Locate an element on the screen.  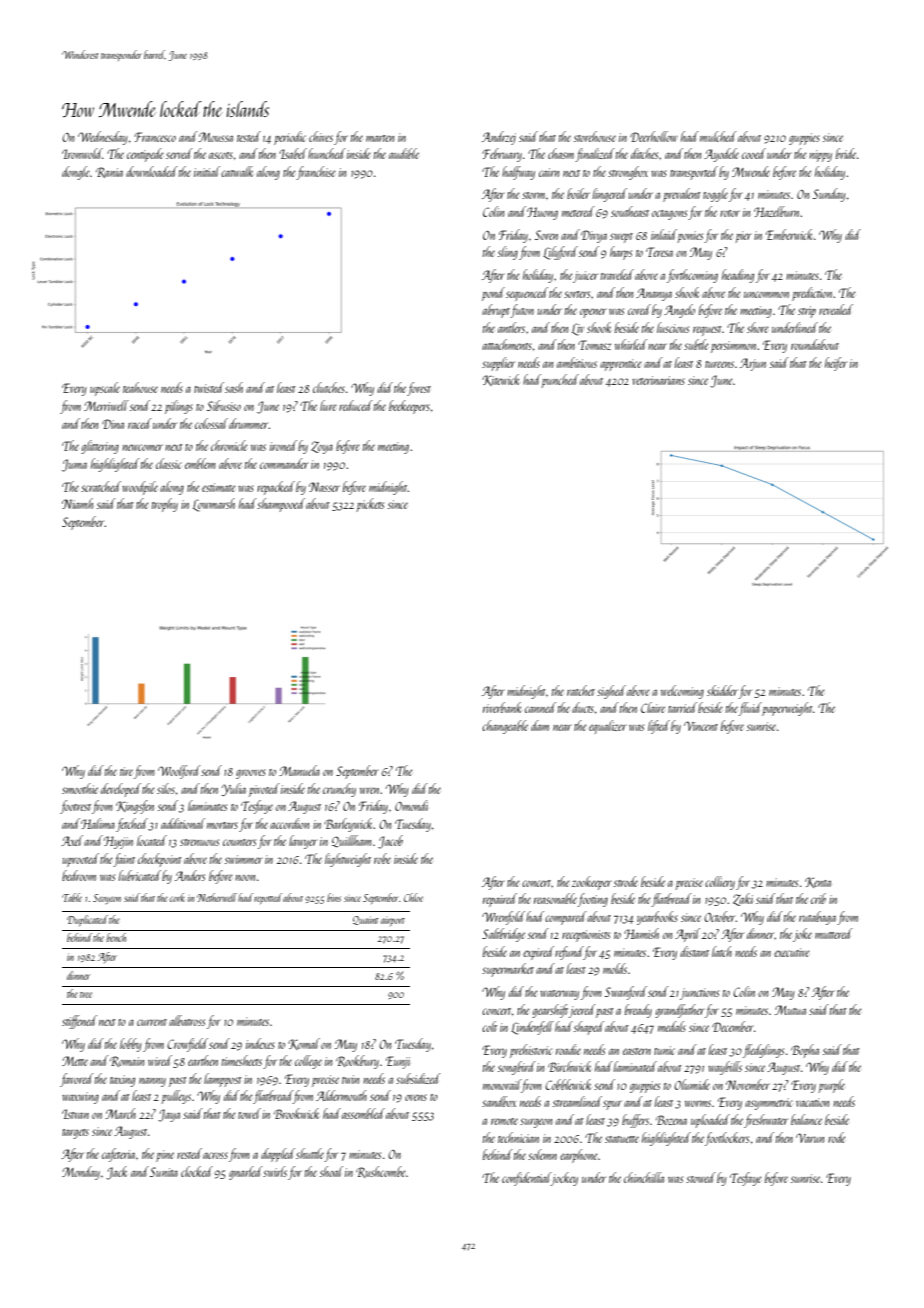
Jack is located at coordinates (116, 1173).
